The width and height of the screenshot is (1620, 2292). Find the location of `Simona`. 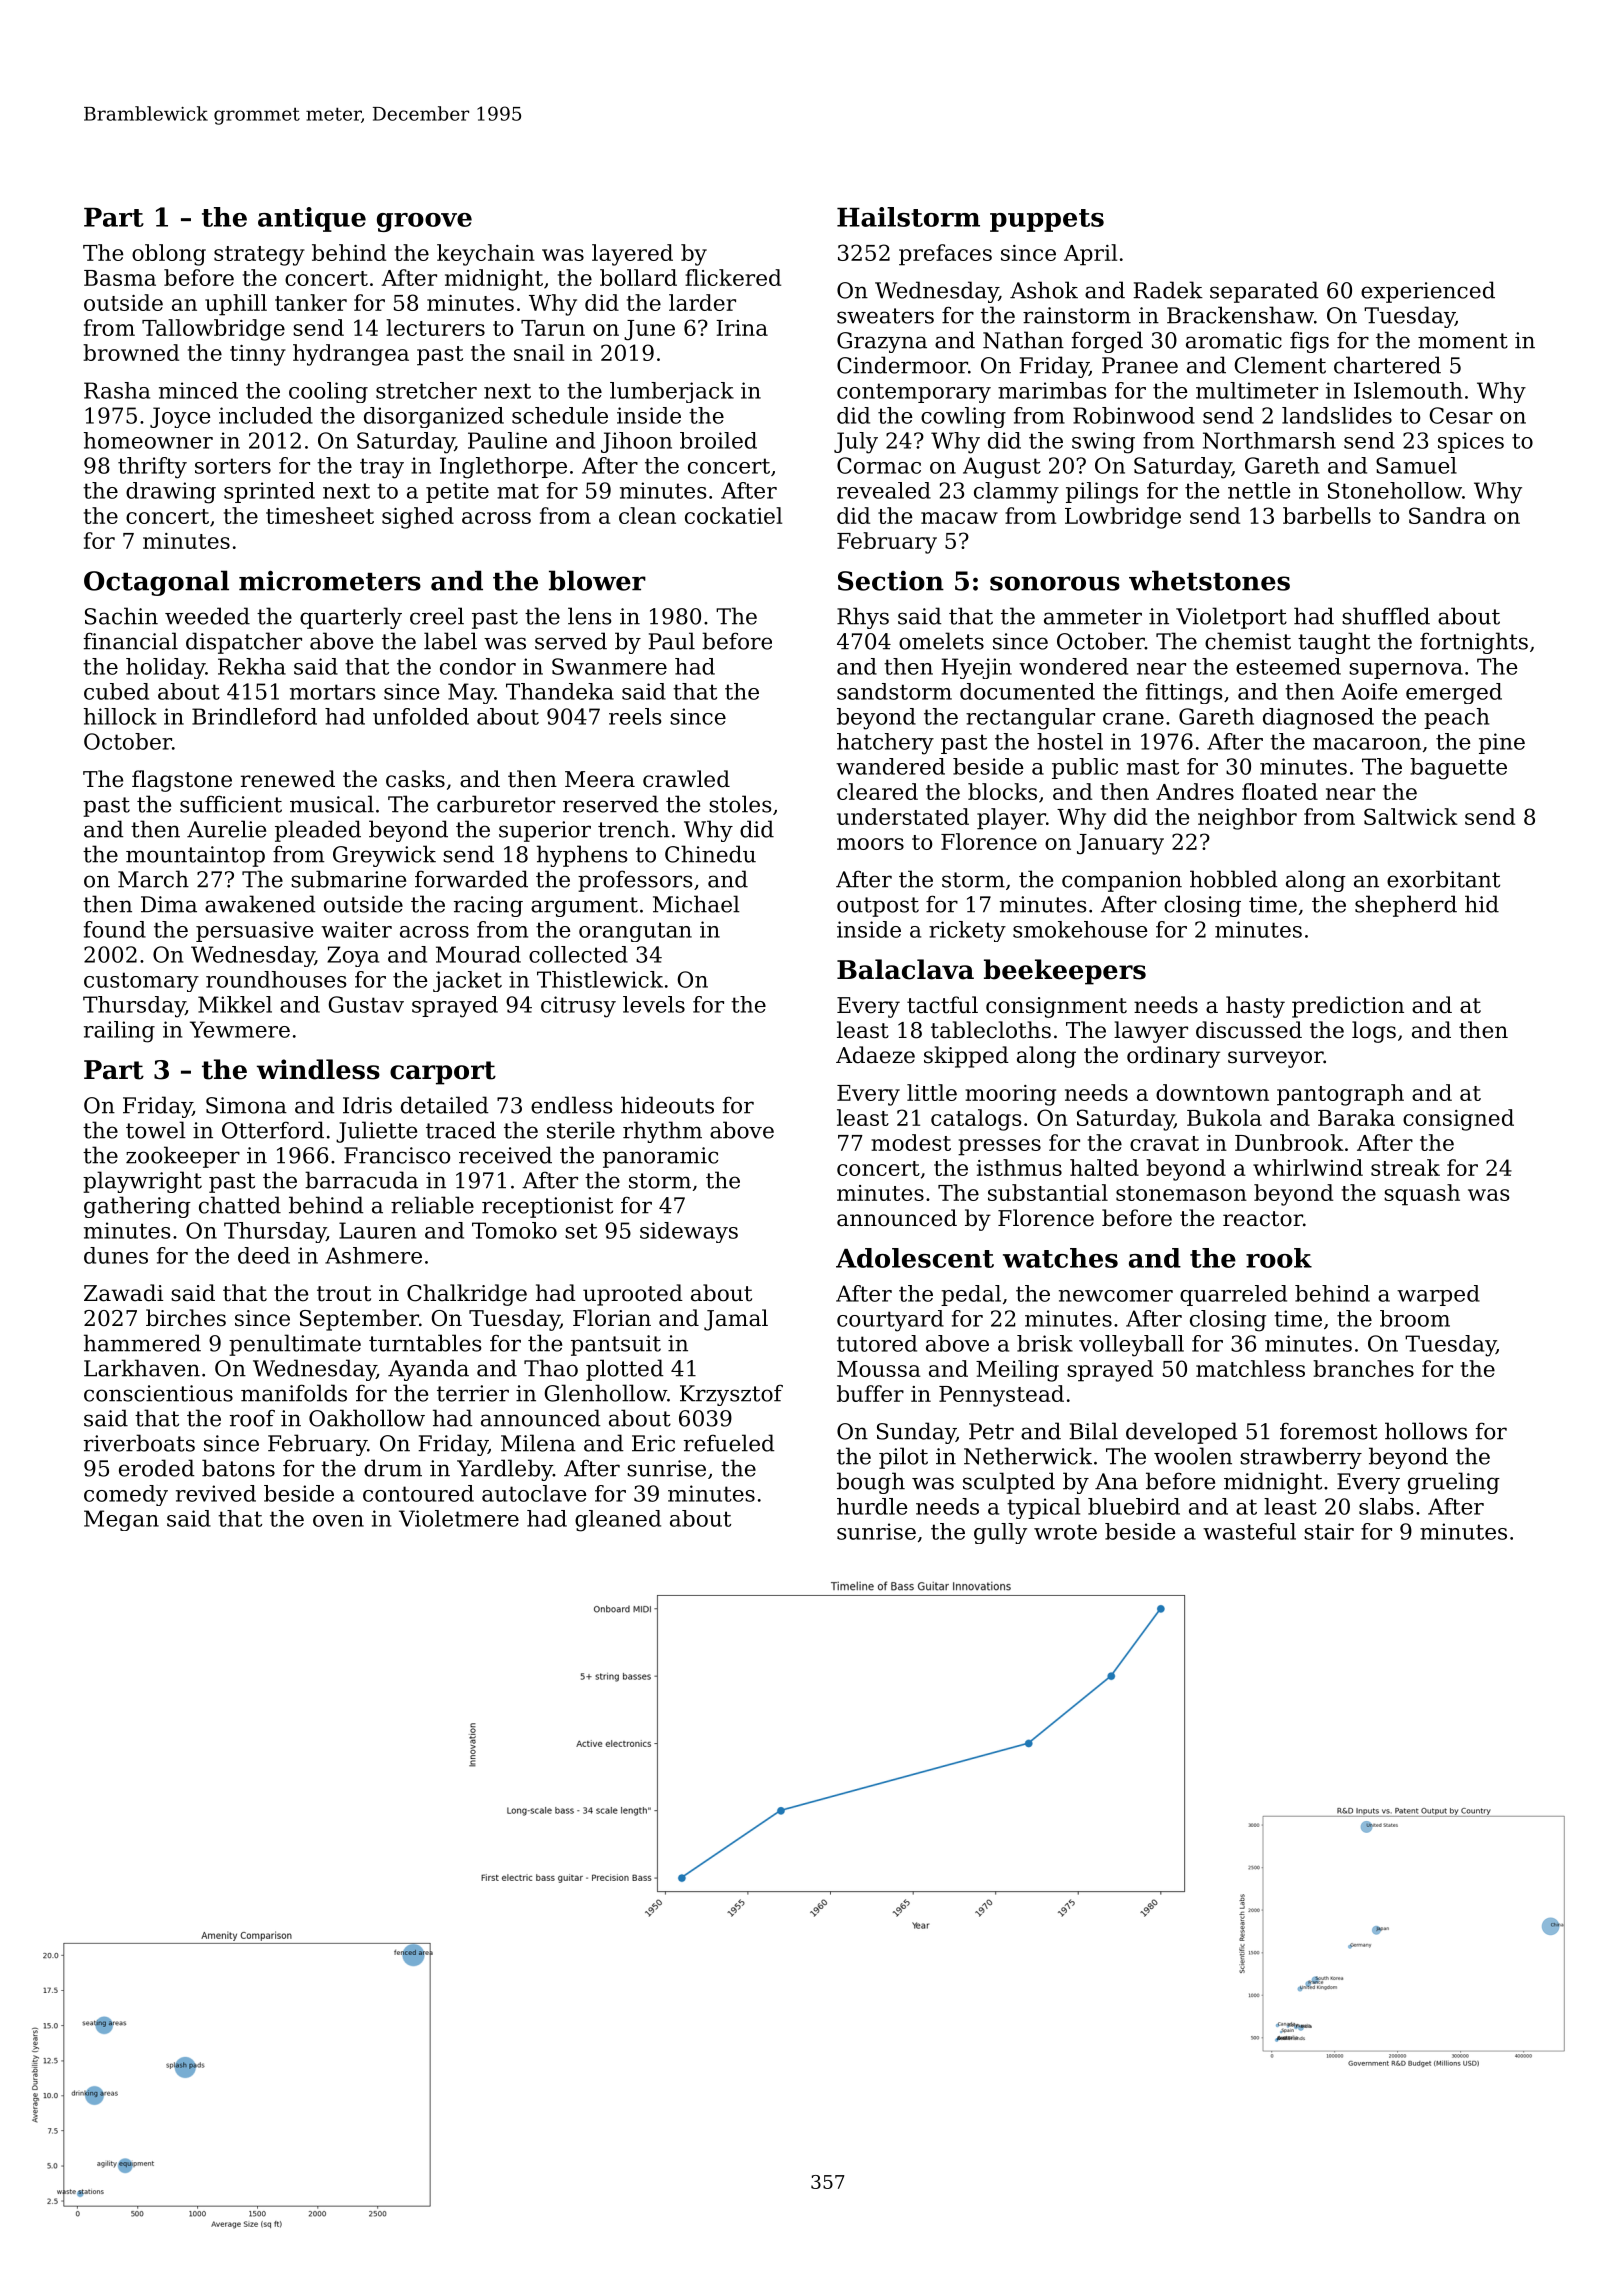

Simona is located at coordinates (246, 1105).
